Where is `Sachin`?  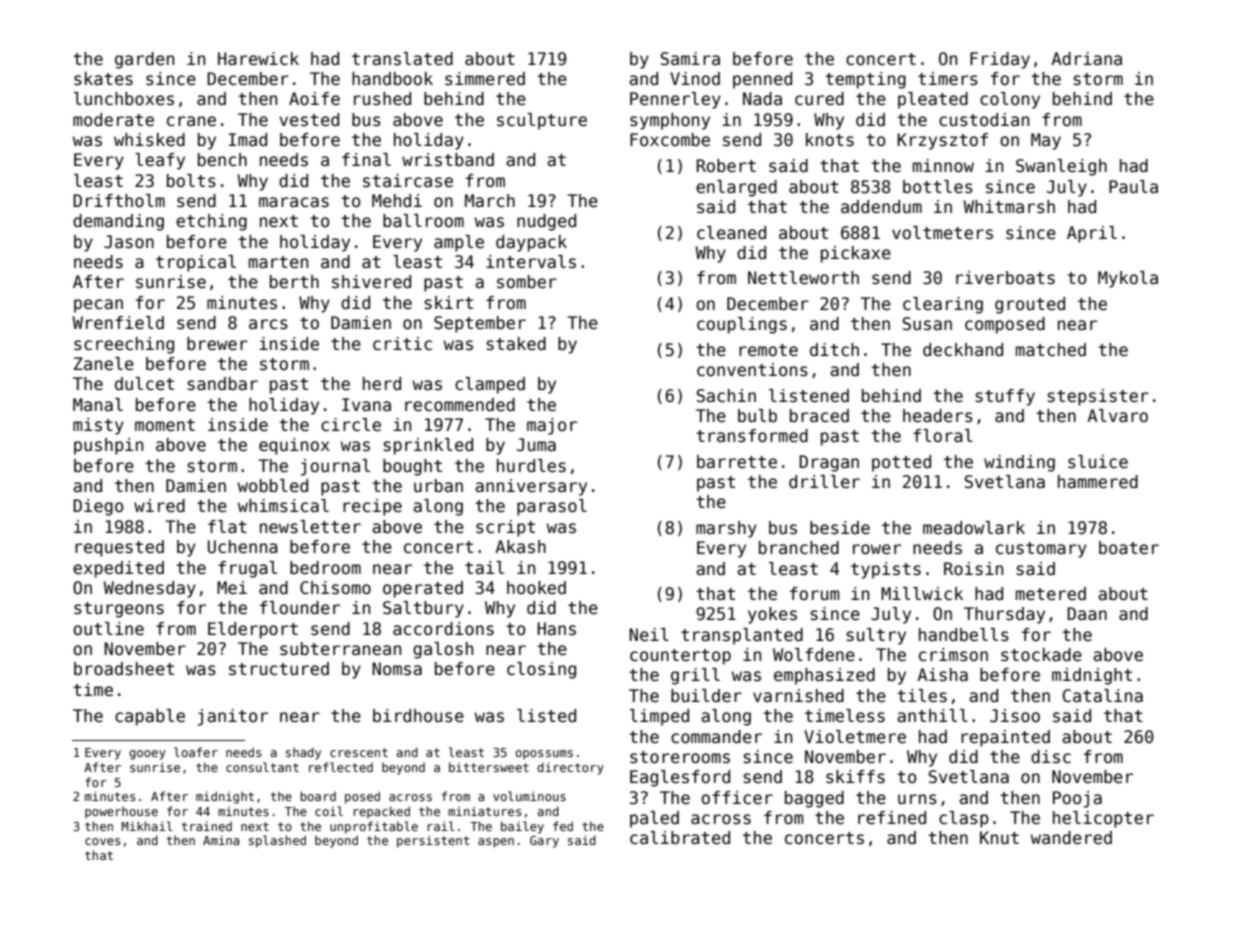 Sachin is located at coordinates (726, 396).
